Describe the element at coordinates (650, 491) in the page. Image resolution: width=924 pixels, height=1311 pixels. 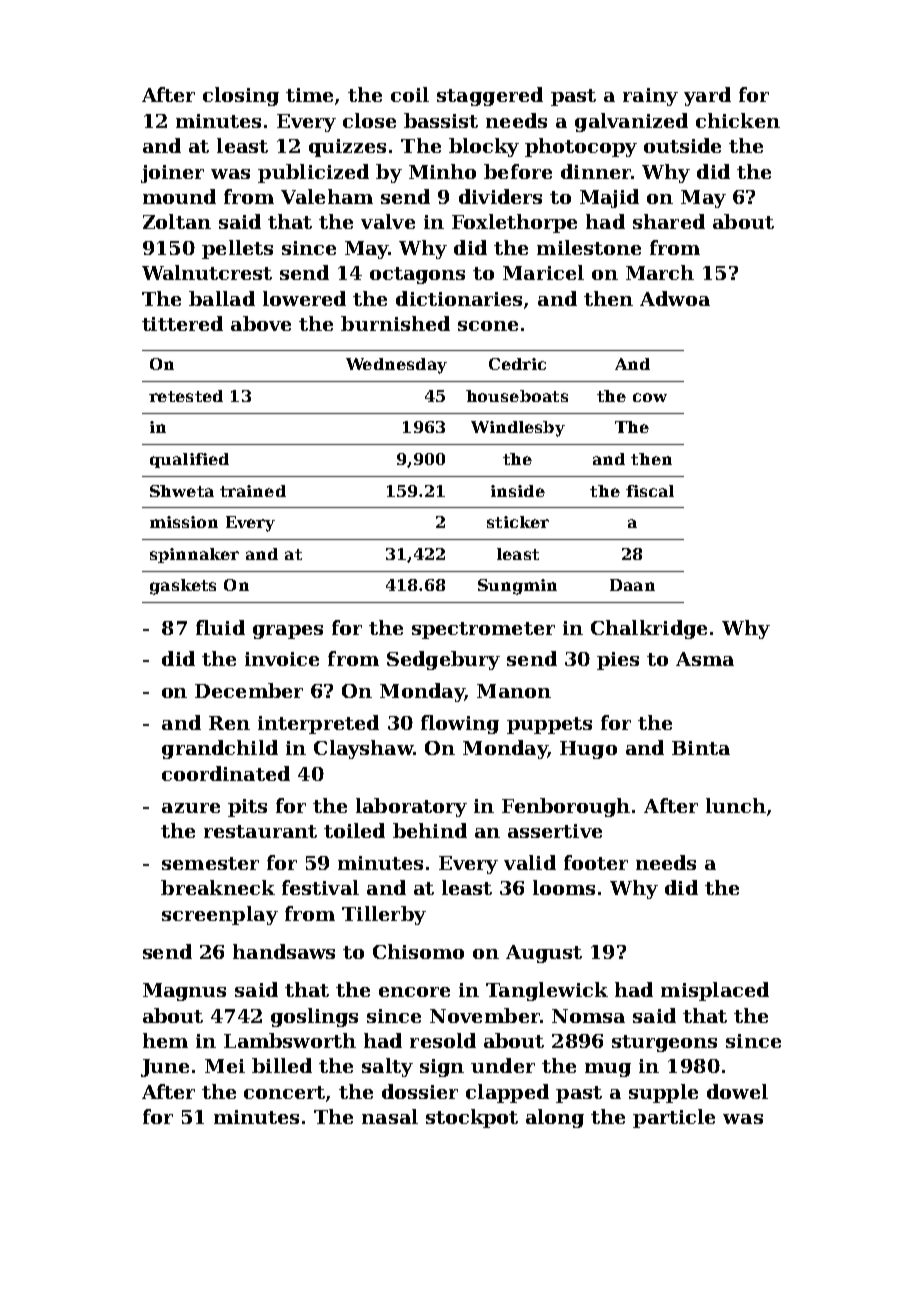
I see `fiscal` at that location.
